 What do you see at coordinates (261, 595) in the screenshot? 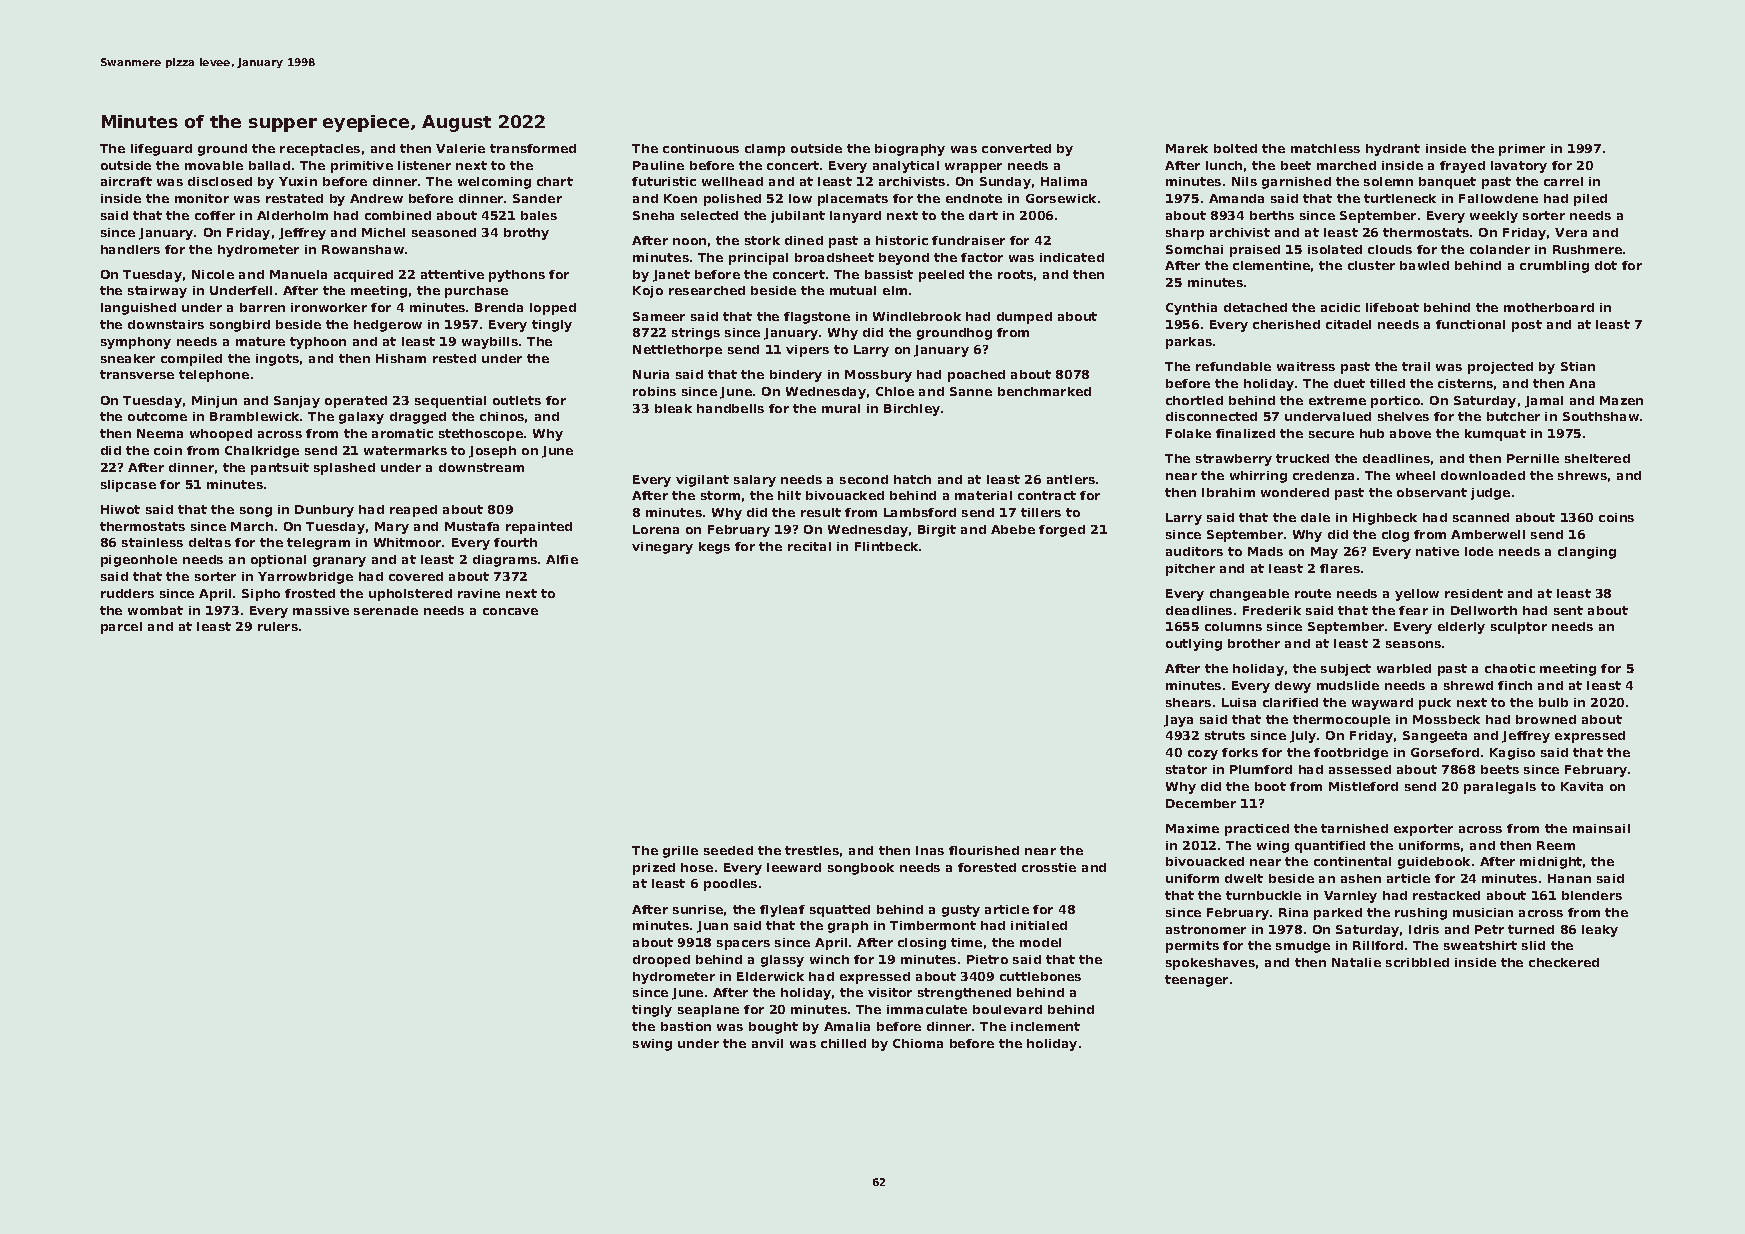
I see `Sipho` at bounding box center [261, 595].
